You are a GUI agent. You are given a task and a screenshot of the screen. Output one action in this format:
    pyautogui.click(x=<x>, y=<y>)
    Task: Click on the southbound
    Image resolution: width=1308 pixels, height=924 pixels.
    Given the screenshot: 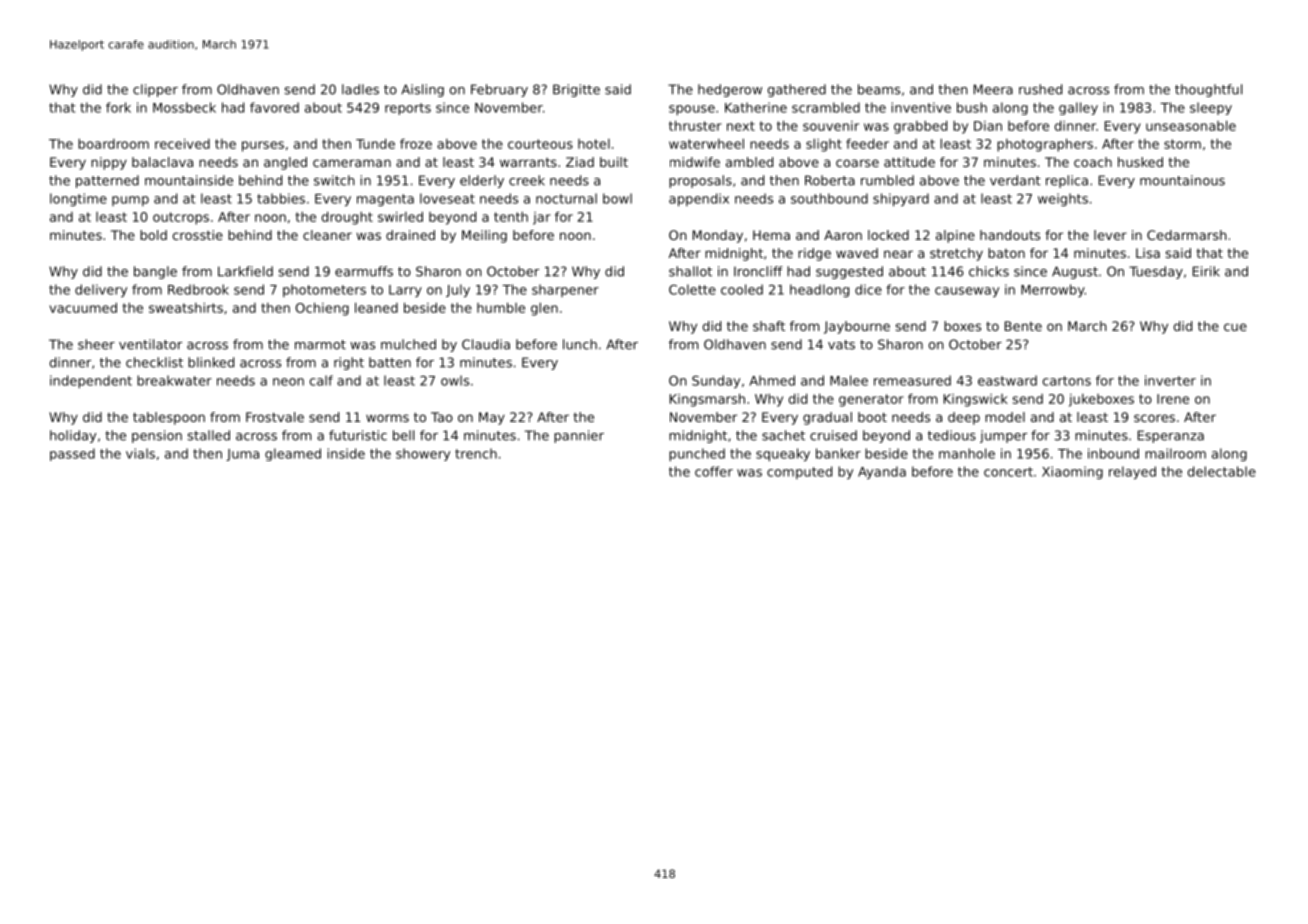 What is the action you would take?
    pyautogui.click(x=829, y=198)
